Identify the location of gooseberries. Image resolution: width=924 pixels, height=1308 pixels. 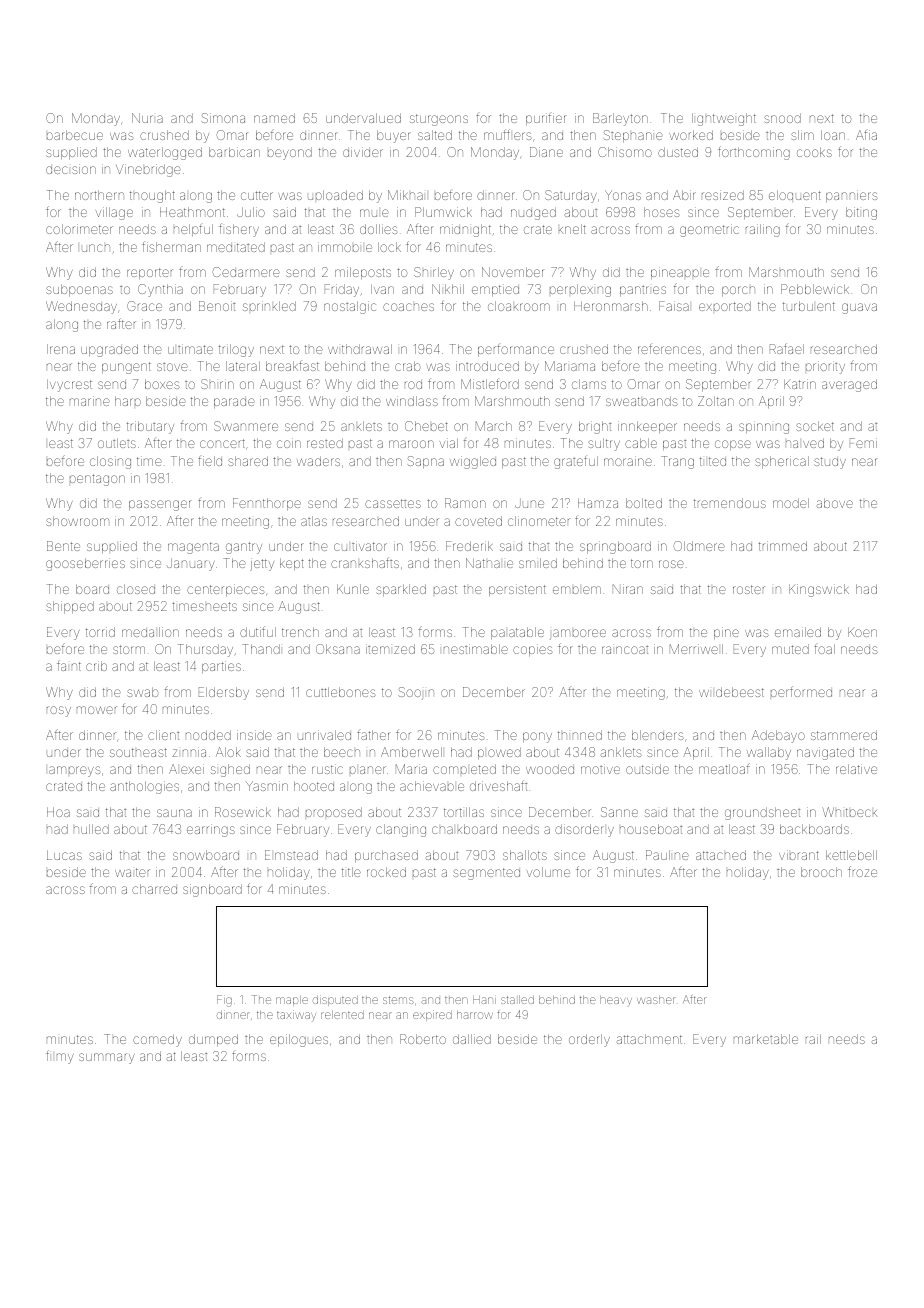
(85, 564).
